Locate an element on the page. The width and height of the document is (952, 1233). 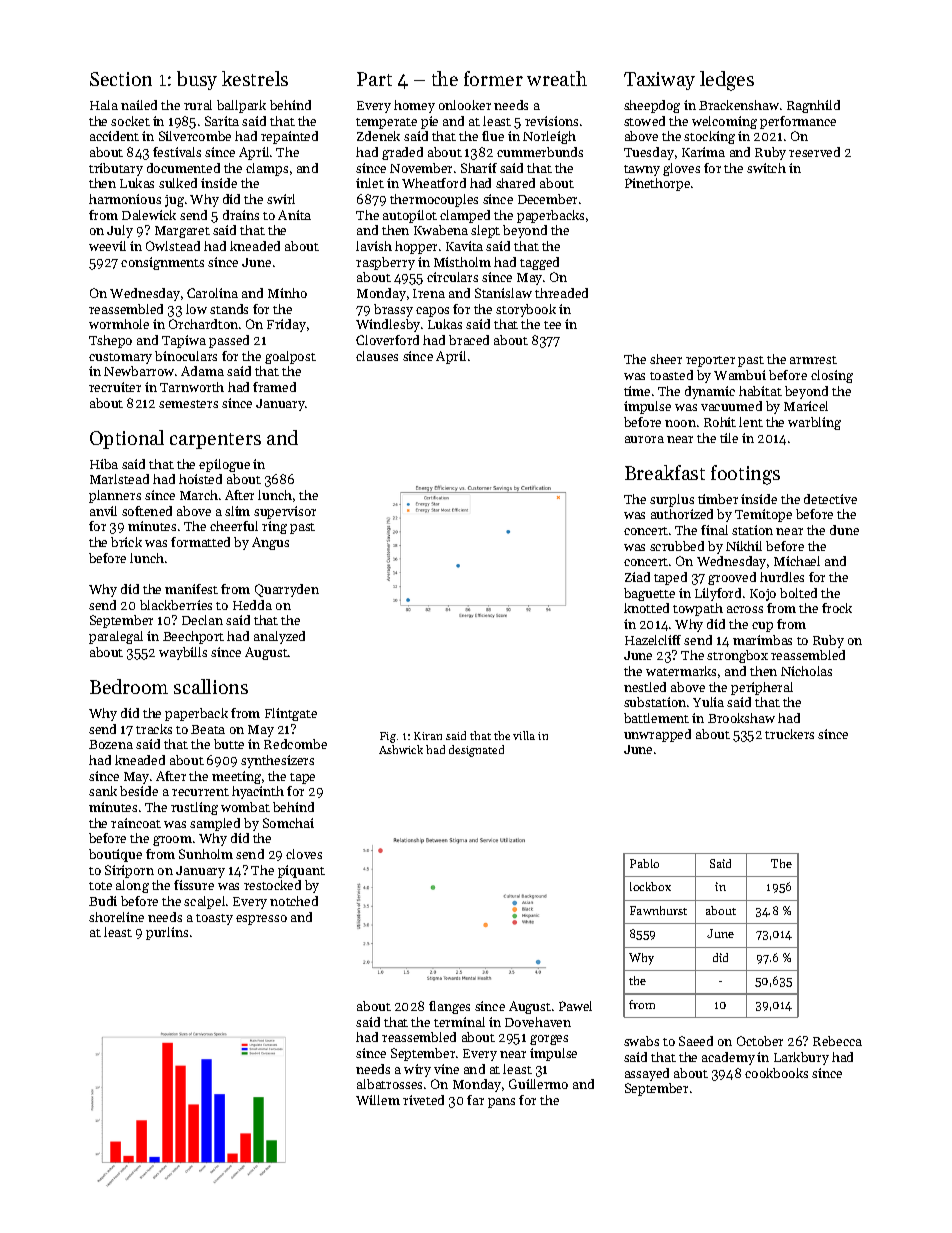
stowed is located at coordinates (644, 121).
